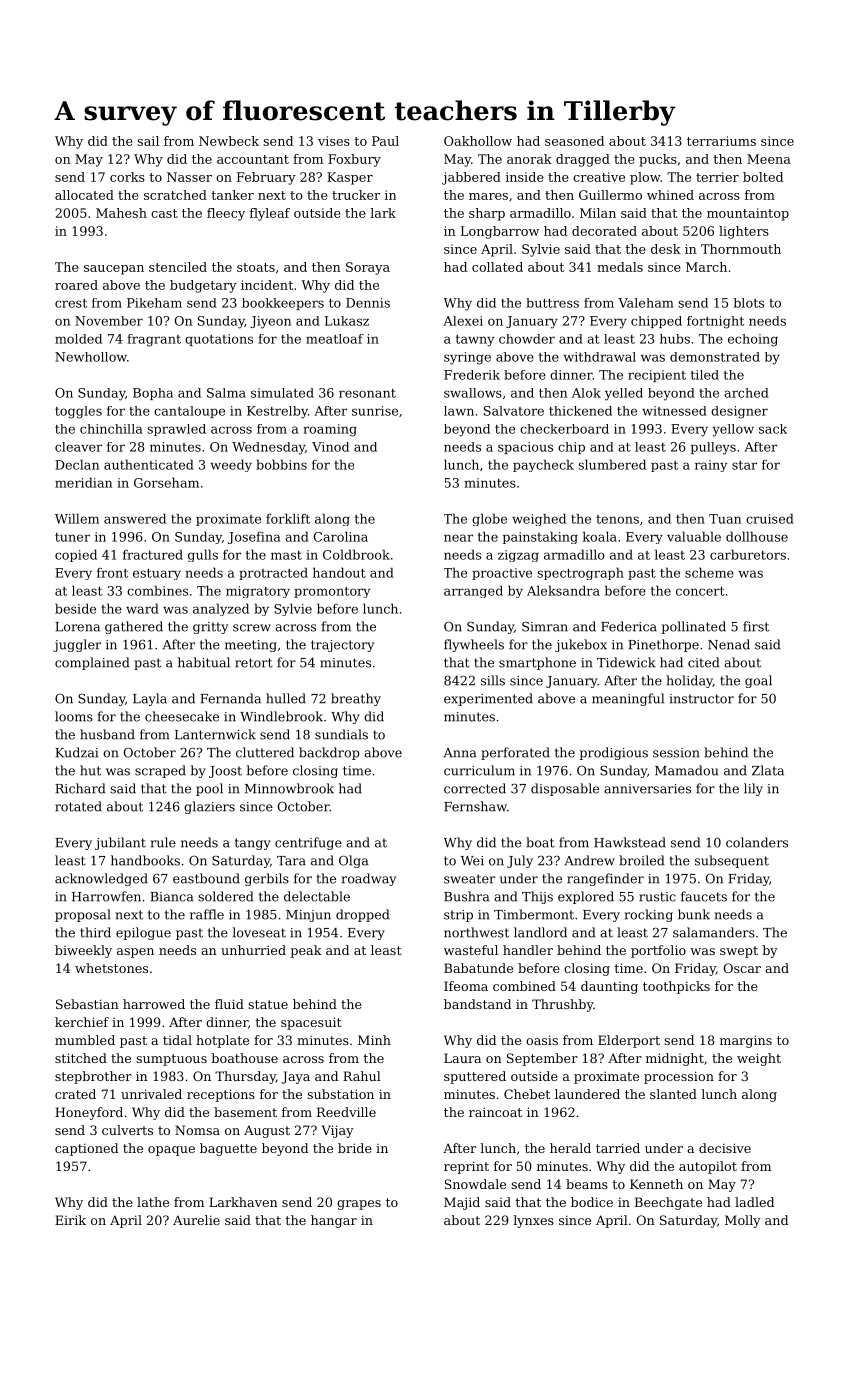  What do you see at coordinates (617, 519) in the page?
I see `tenons` at bounding box center [617, 519].
